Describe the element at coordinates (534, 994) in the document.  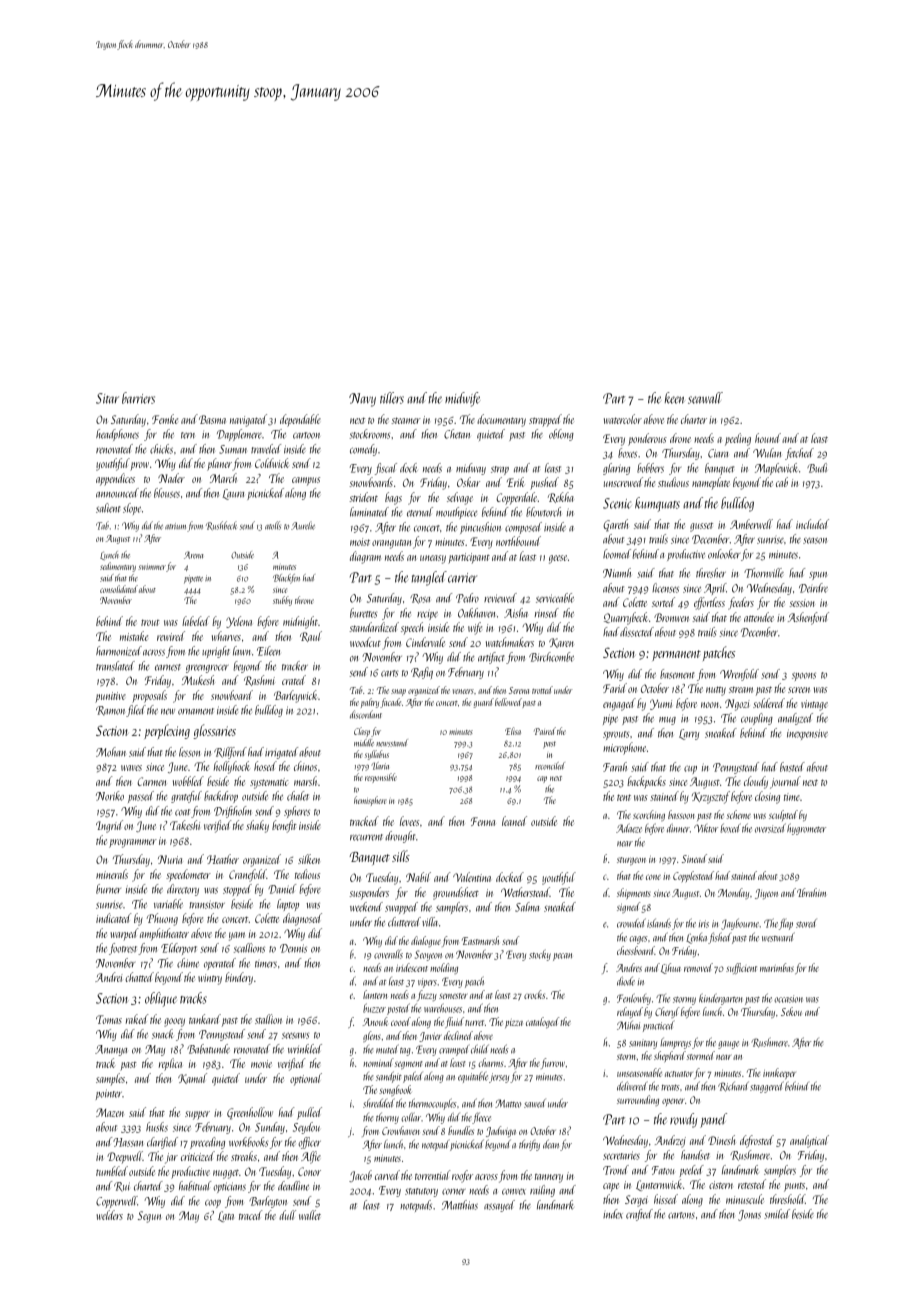
I see `crocks` at that location.
